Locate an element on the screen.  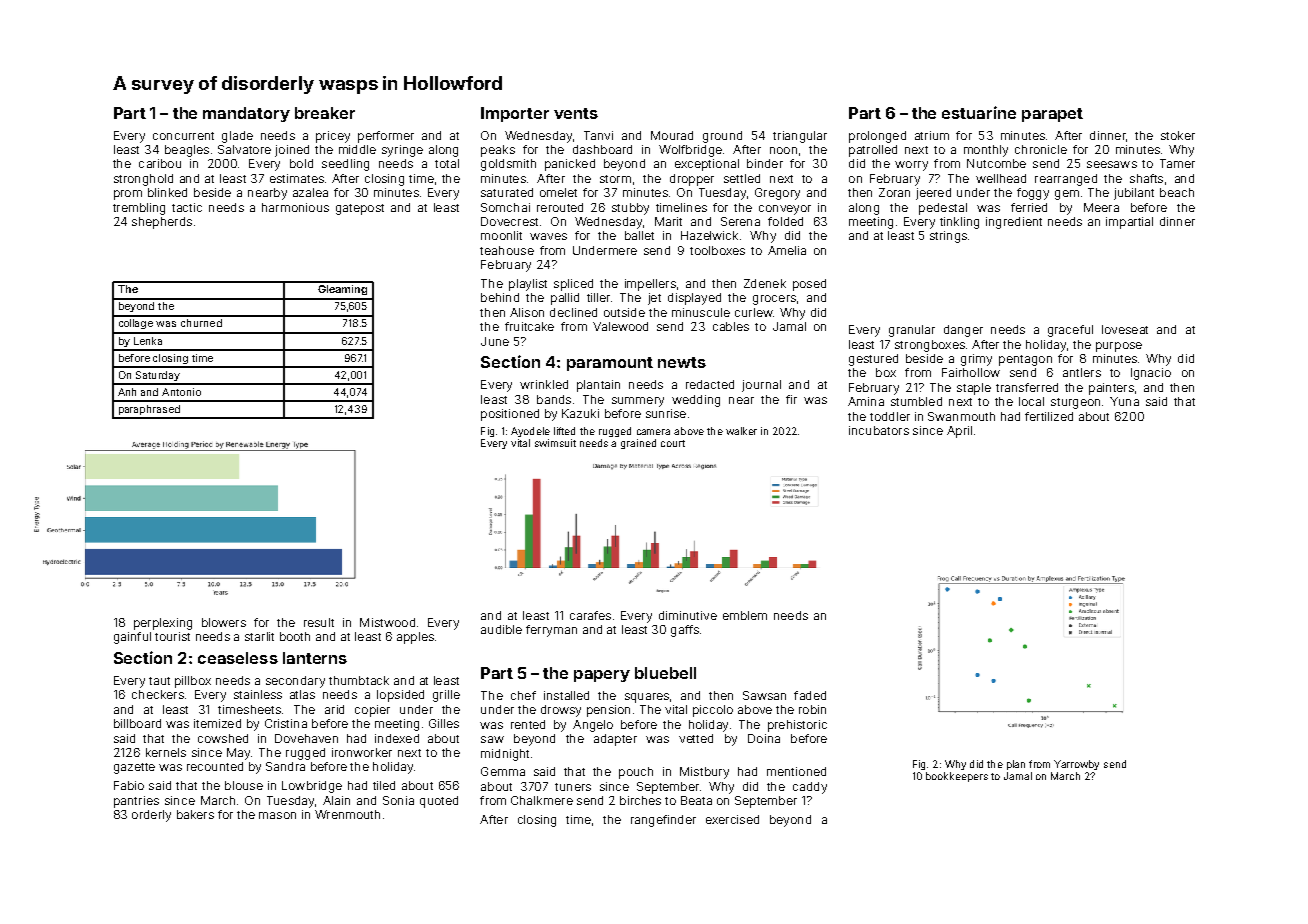
stoker is located at coordinates (1178, 135).
